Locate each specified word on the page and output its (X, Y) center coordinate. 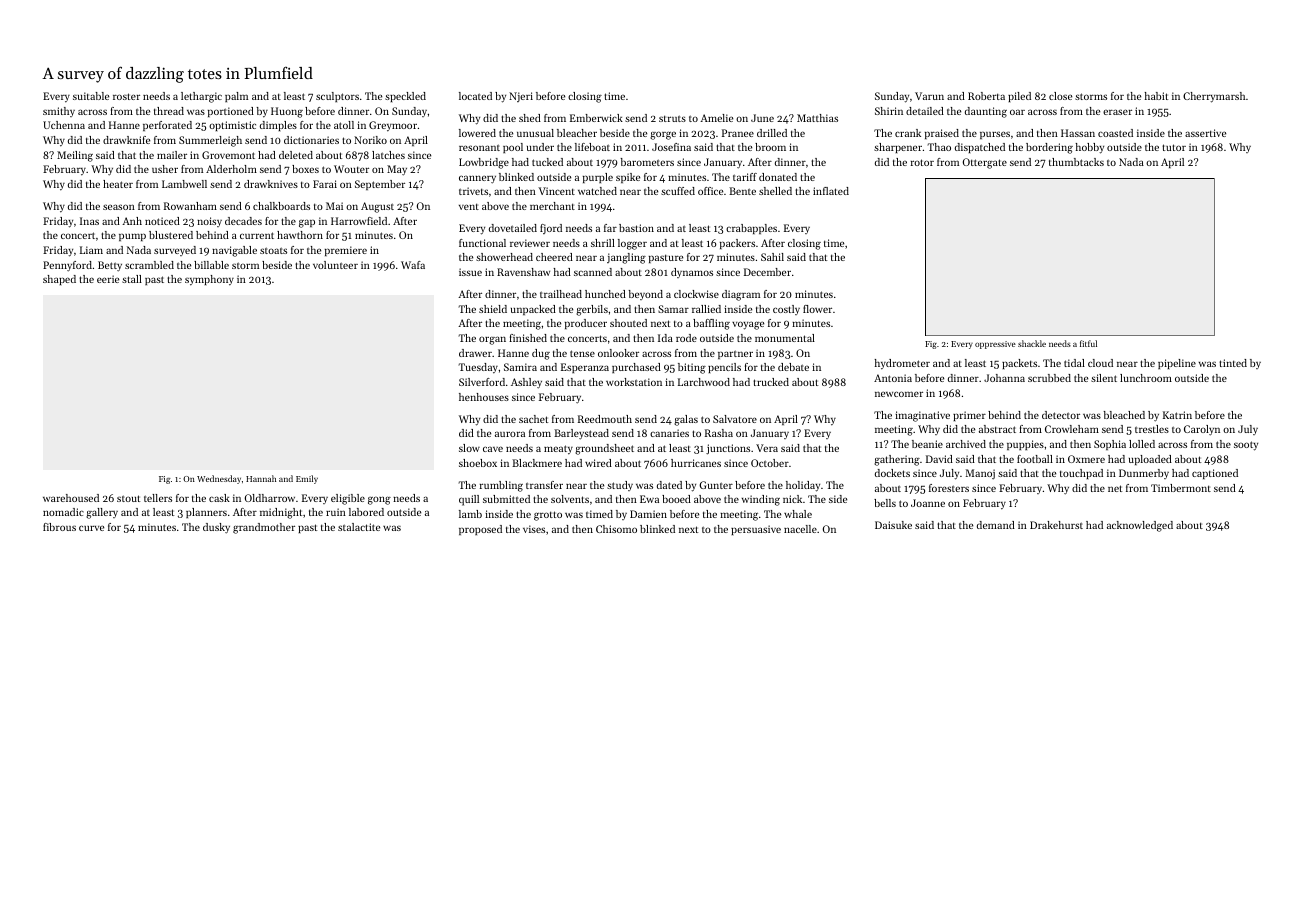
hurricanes (696, 463)
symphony (209, 280)
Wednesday (219, 479)
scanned (593, 272)
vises (534, 529)
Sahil (772, 257)
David (939, 459)
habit (1156, 96)
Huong (287, 112)
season (119, 207)
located (475, 96)
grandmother (264, 528)
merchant (552, 206)
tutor (1174, 147)
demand (996, 525)
